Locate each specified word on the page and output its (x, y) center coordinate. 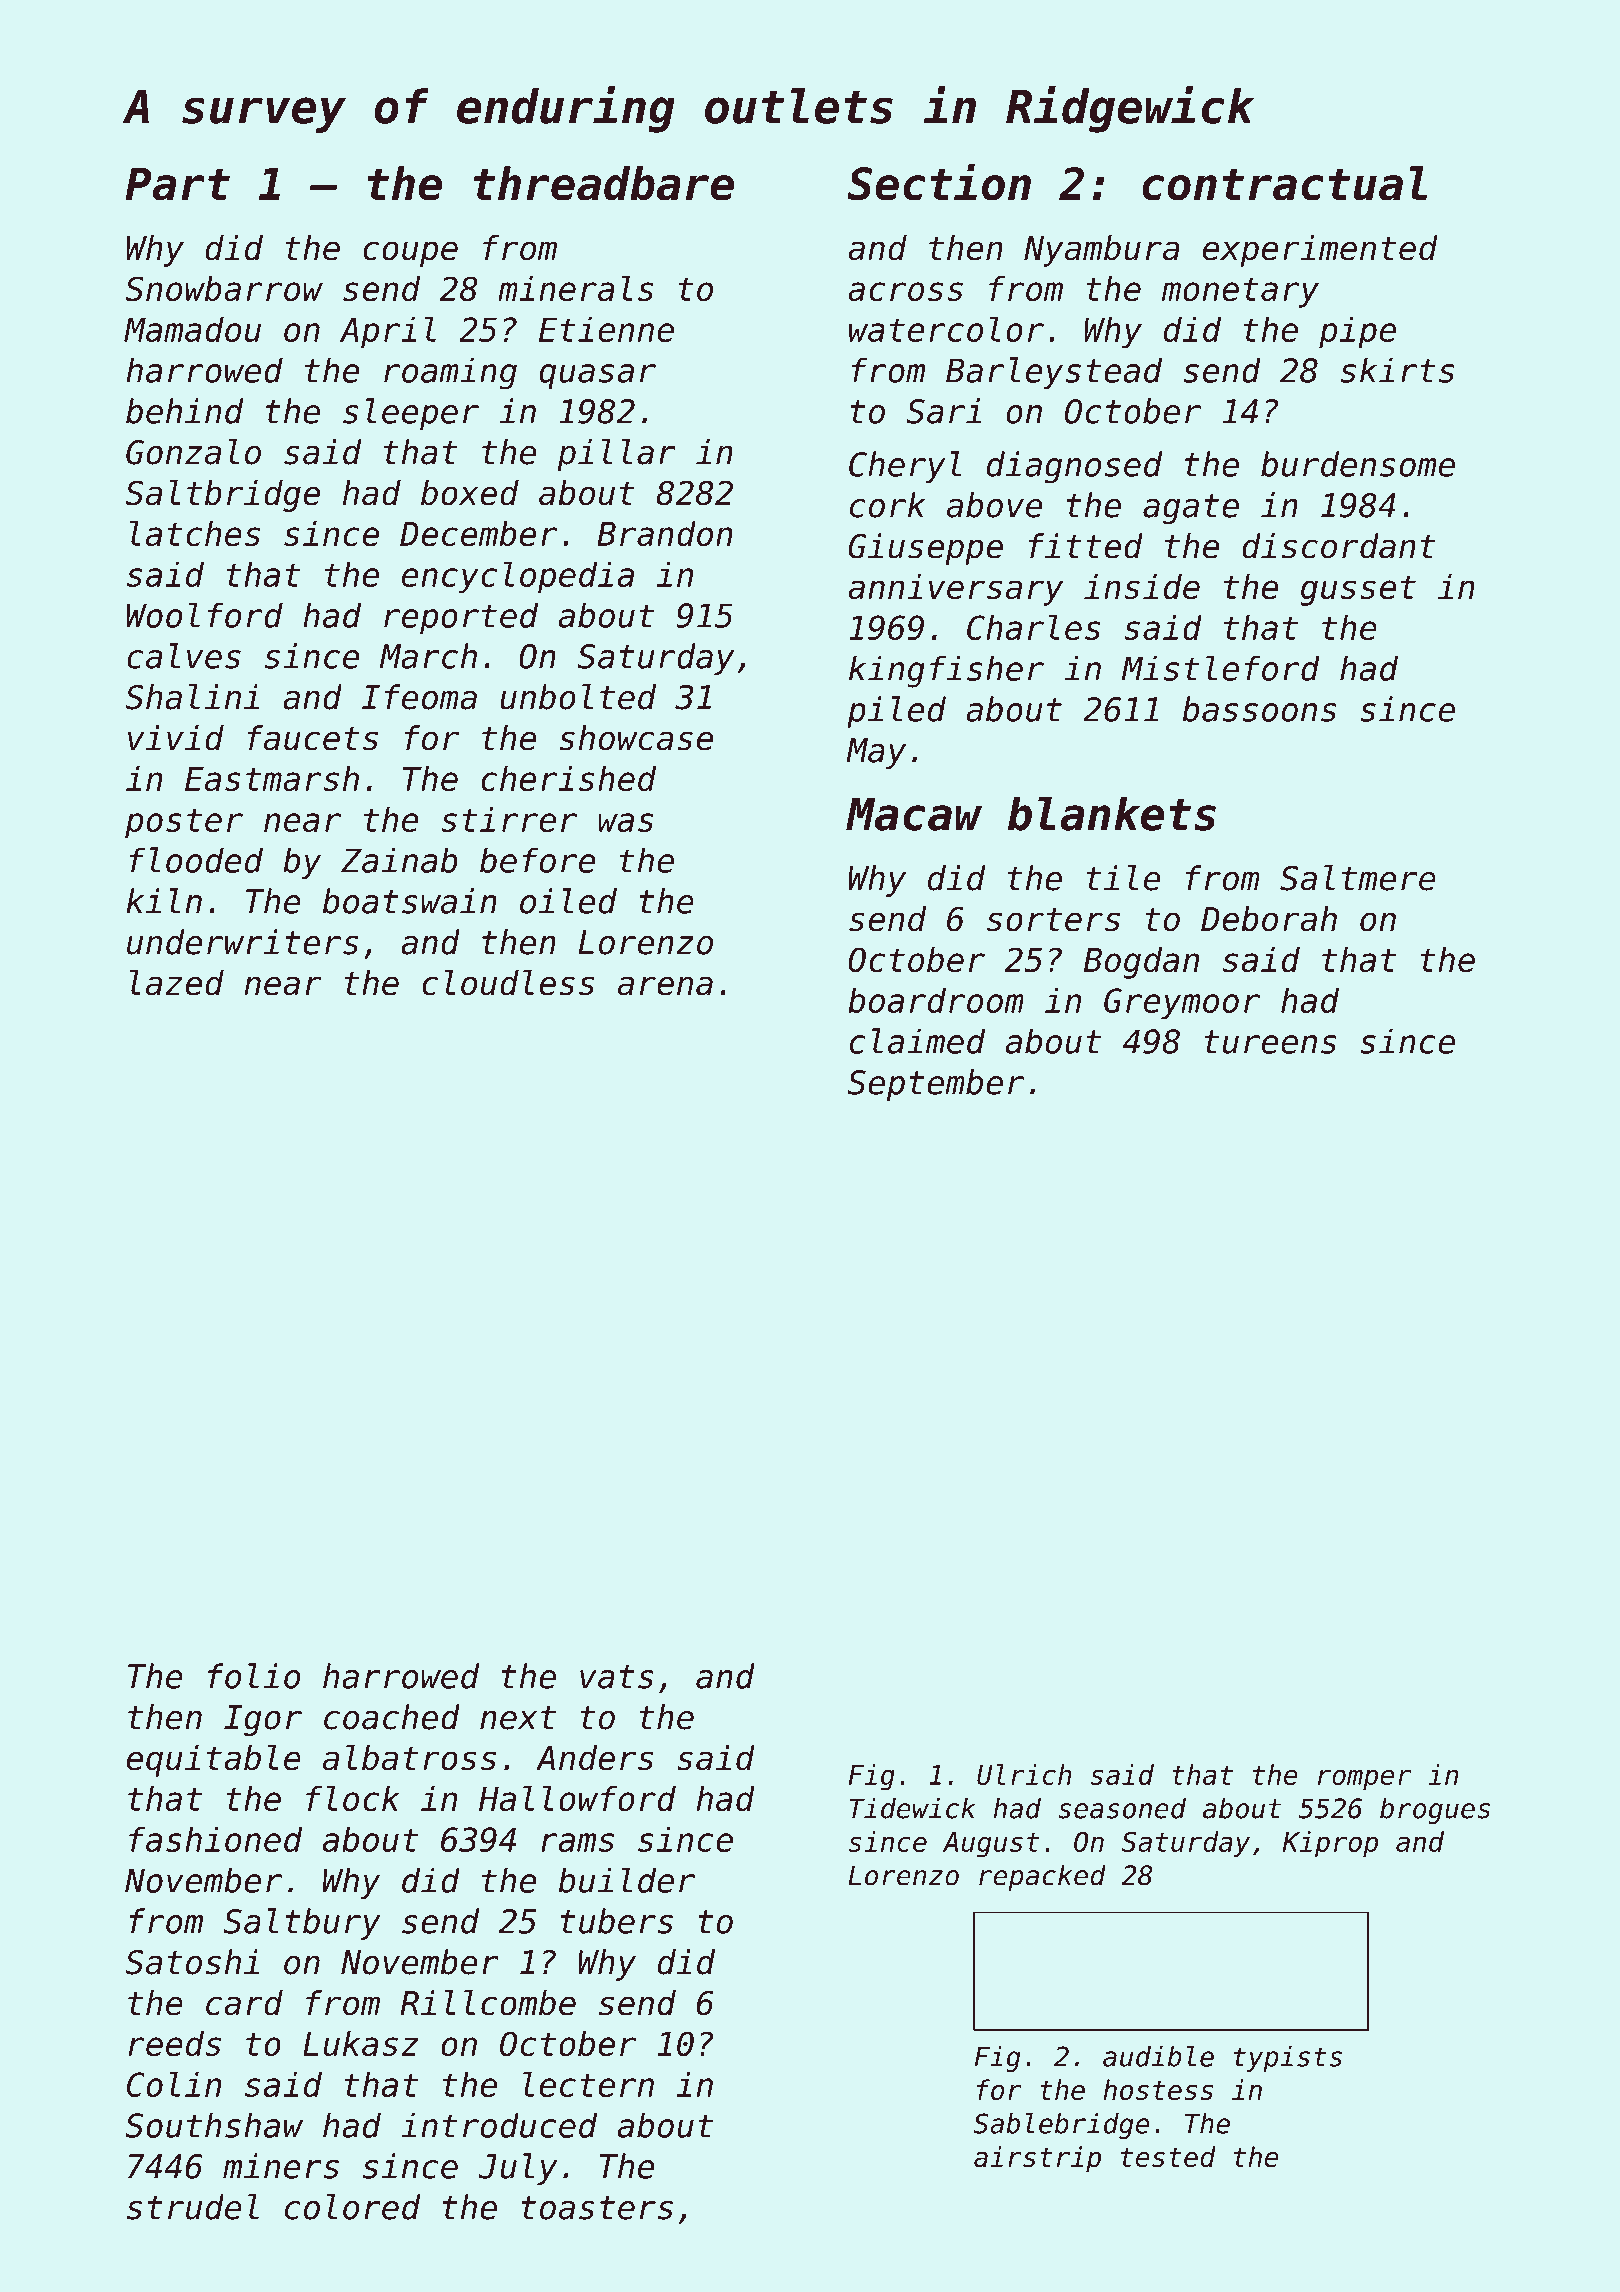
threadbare (604, 183)
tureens (1270, 1042)
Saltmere (1358, 878)
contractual (1284, 183)
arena (665, 986)
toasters (597, 2208)
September (936, 1085)
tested (1168, 2156)
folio (254, 1676)
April (388, 332)
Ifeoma (419, 697)
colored (352, 2207)
